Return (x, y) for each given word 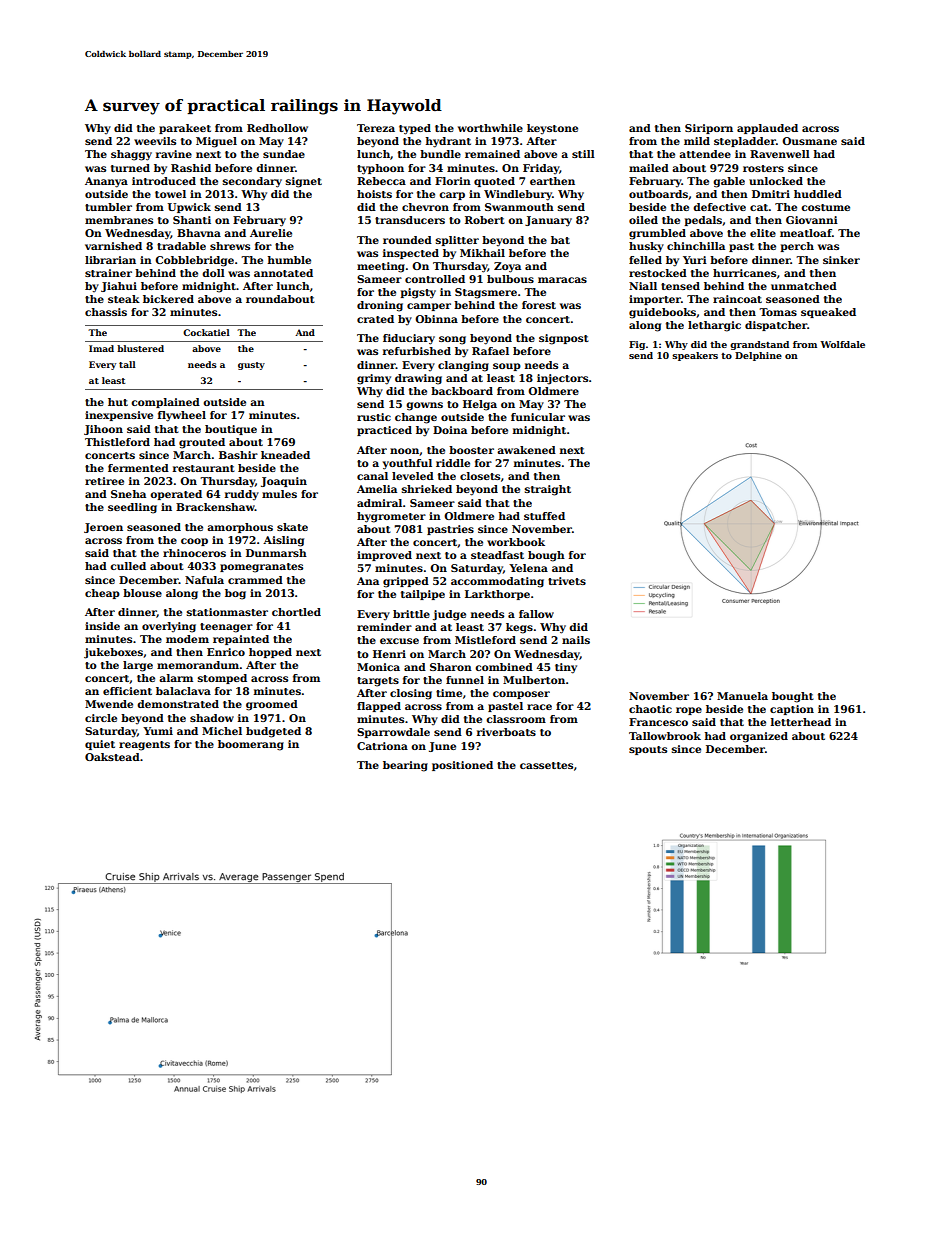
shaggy (131, 155)
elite (763, 233)
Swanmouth (519, 207)
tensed (680, 286)
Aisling (283, 541)
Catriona (382, 746)
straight (548, 490)
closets (480, 476)
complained (165, 403)
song (452, 340)
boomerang (251, 745)
